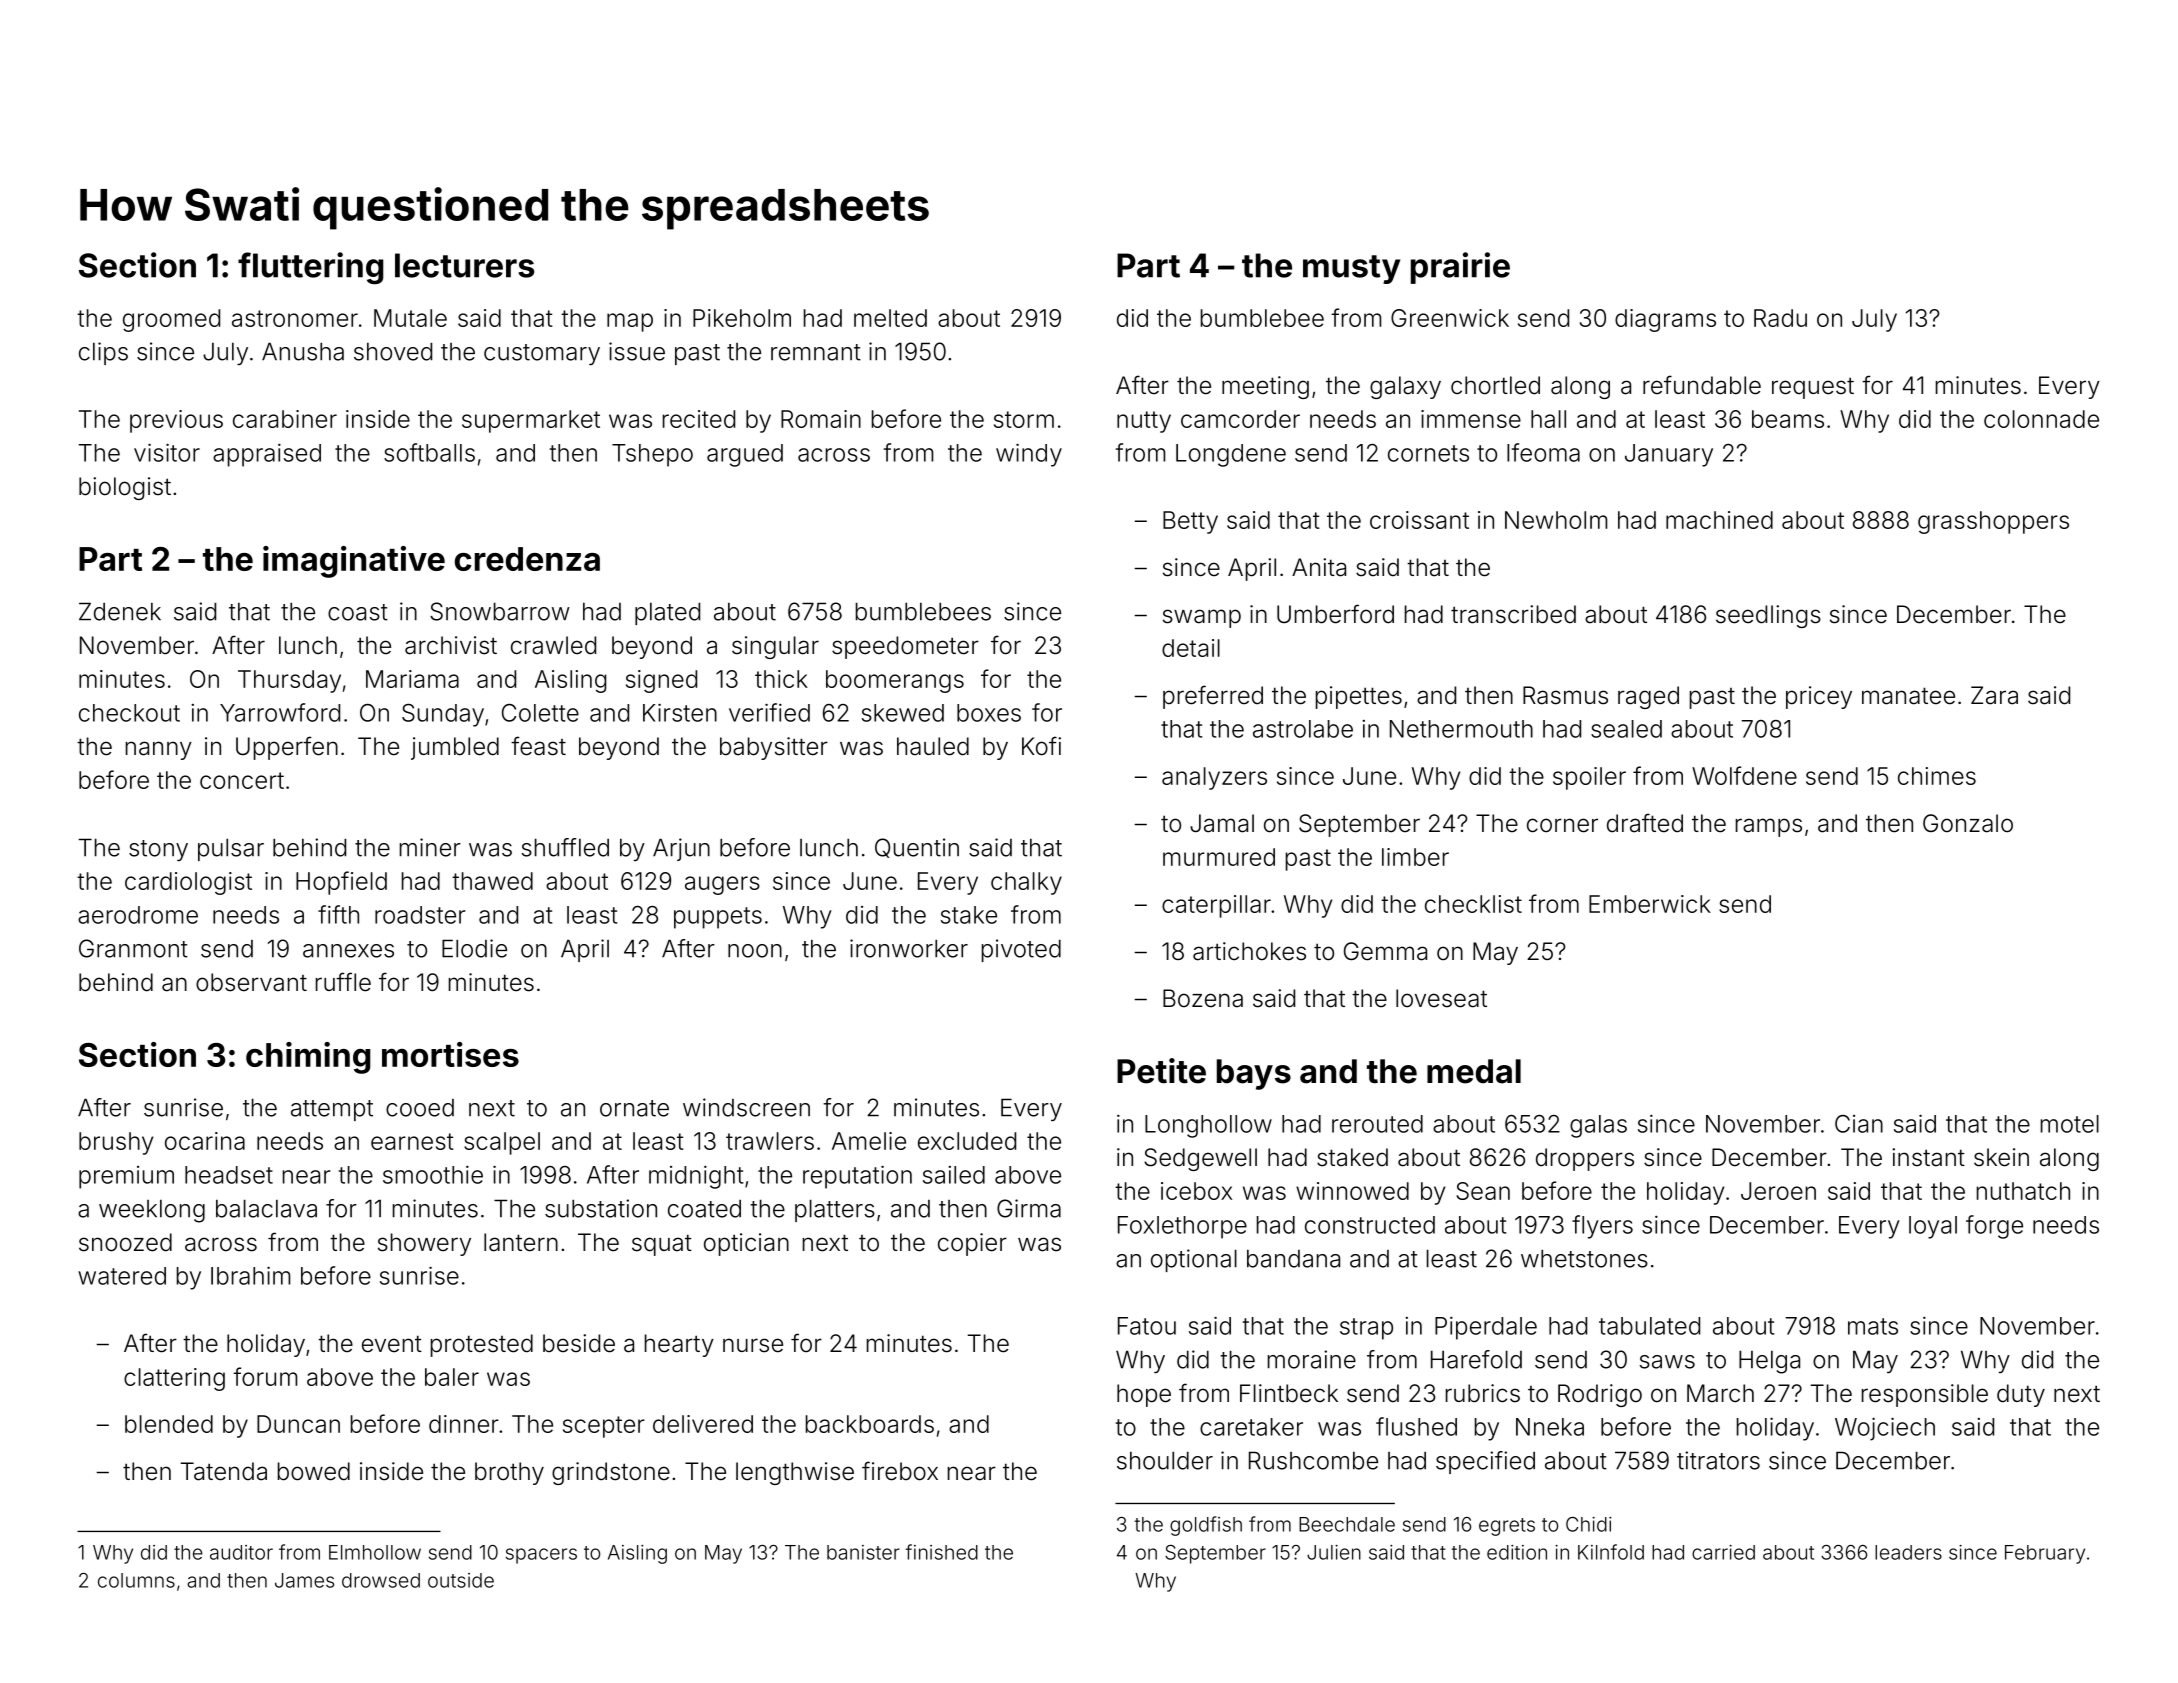 This document has width=2178, height=1683. What do you see at coordinates (450, 1054) in the document?
I see `mortises` at bounding box center [450, 1054].
